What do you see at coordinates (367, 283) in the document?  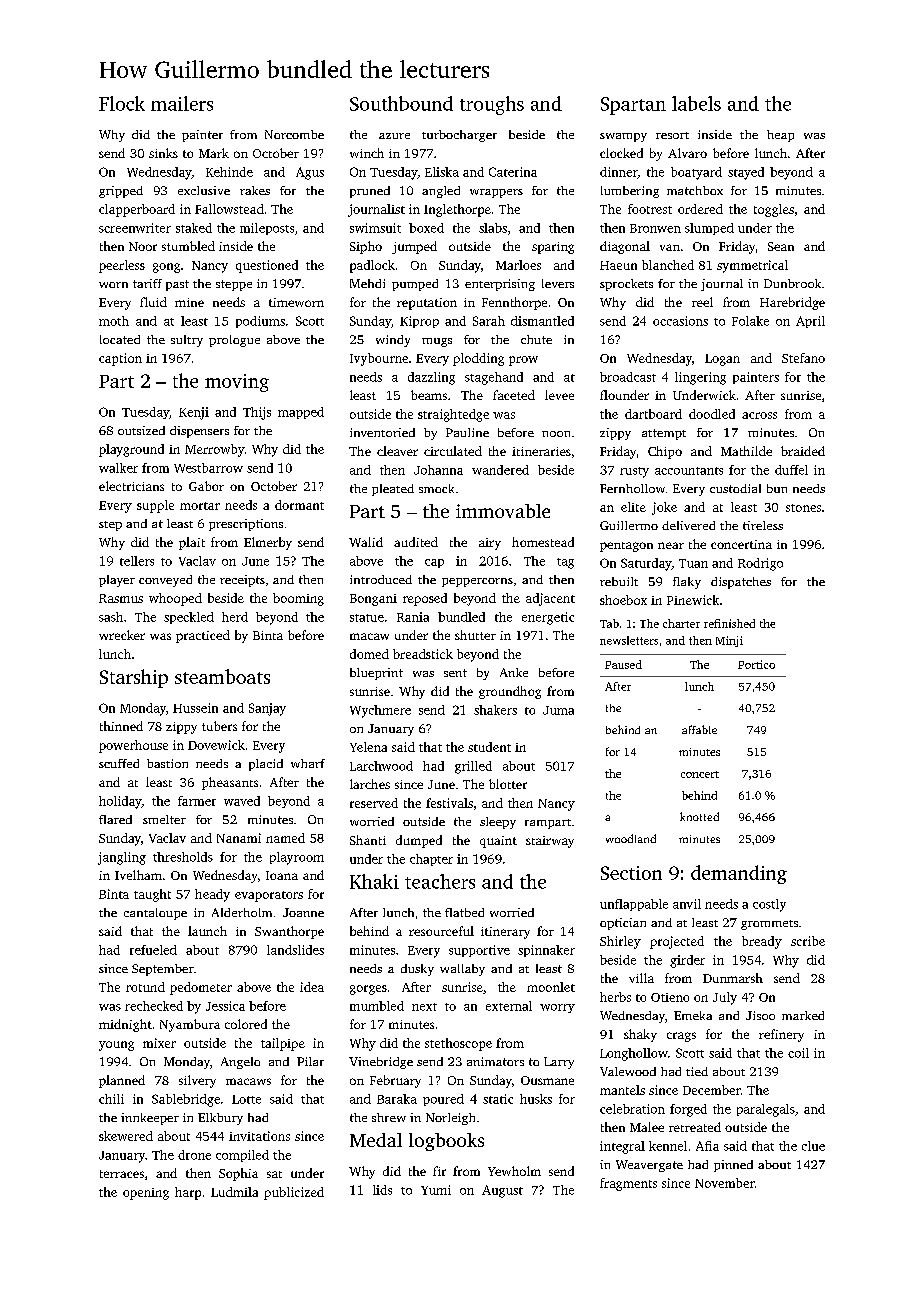 I see `Mehdi` at bounding box center [367, 283].
